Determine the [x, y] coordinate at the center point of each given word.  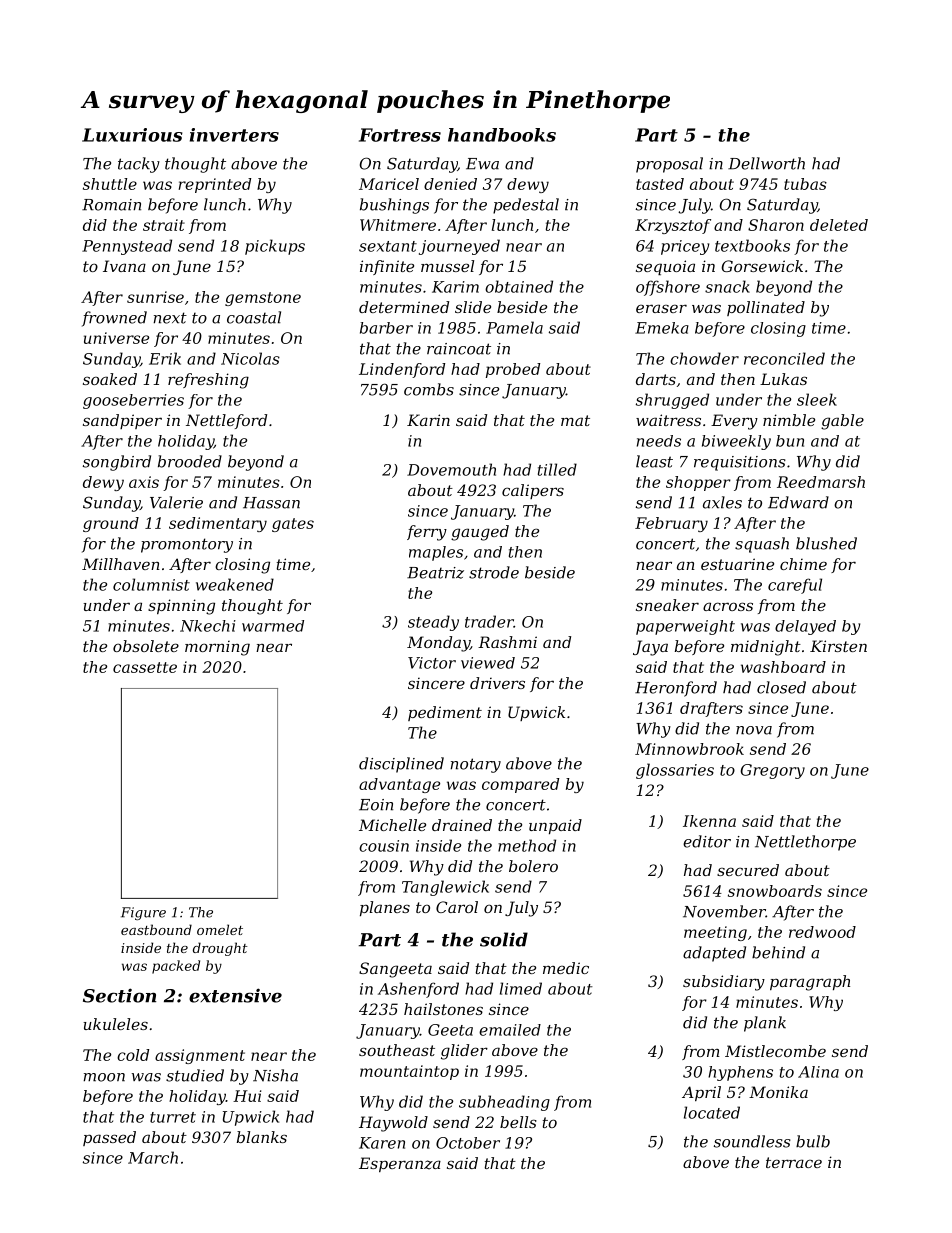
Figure [143, 913]
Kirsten [838, 646]
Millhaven [121, 564]
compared [520, 785]
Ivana [124, 266]
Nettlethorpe [805, 843]
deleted [839, 225]
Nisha [275, 1075]
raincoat [459, 349]
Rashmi [507, 642]
